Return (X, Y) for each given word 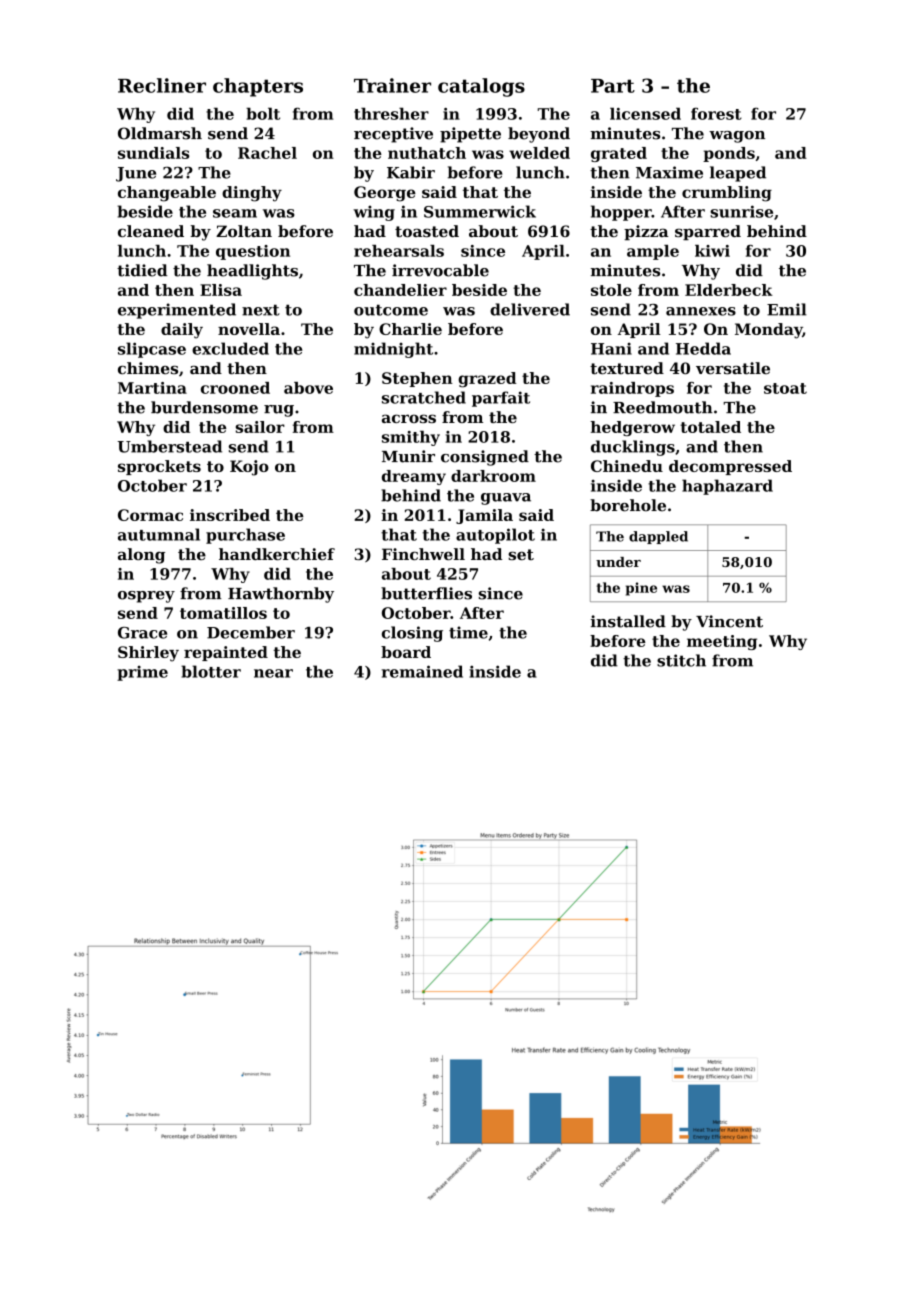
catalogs (481, 87)
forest (716, 114)
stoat (785, 388)
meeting (722, 642)
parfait (501, 399)
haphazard (727, 487)
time (468, 632)
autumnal (159, 534)
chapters (258, 87)
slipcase (152, 350)
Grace (142, 633)
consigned (485, 458)
